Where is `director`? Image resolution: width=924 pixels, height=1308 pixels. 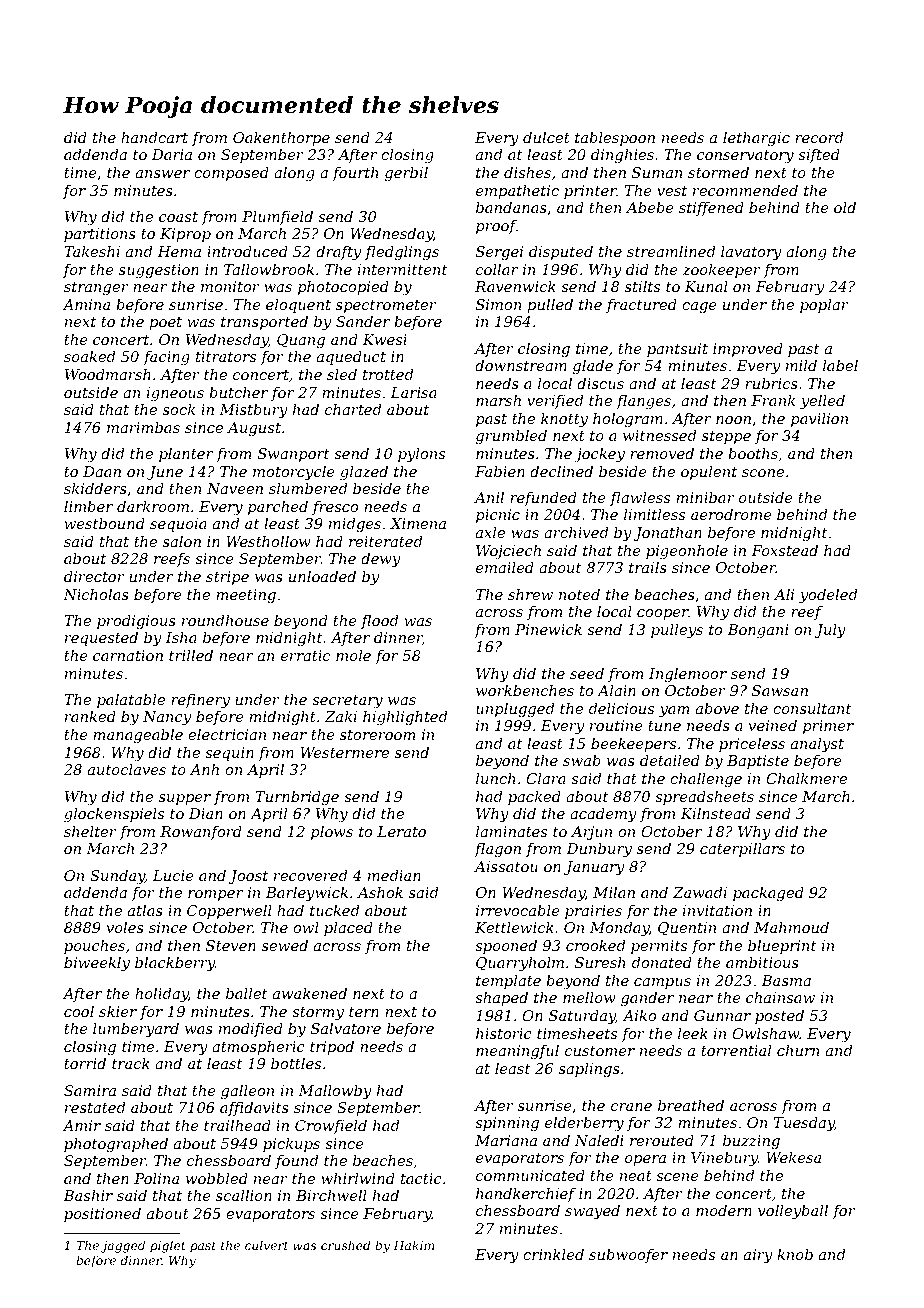
director is located at coordinates (94, 576).
